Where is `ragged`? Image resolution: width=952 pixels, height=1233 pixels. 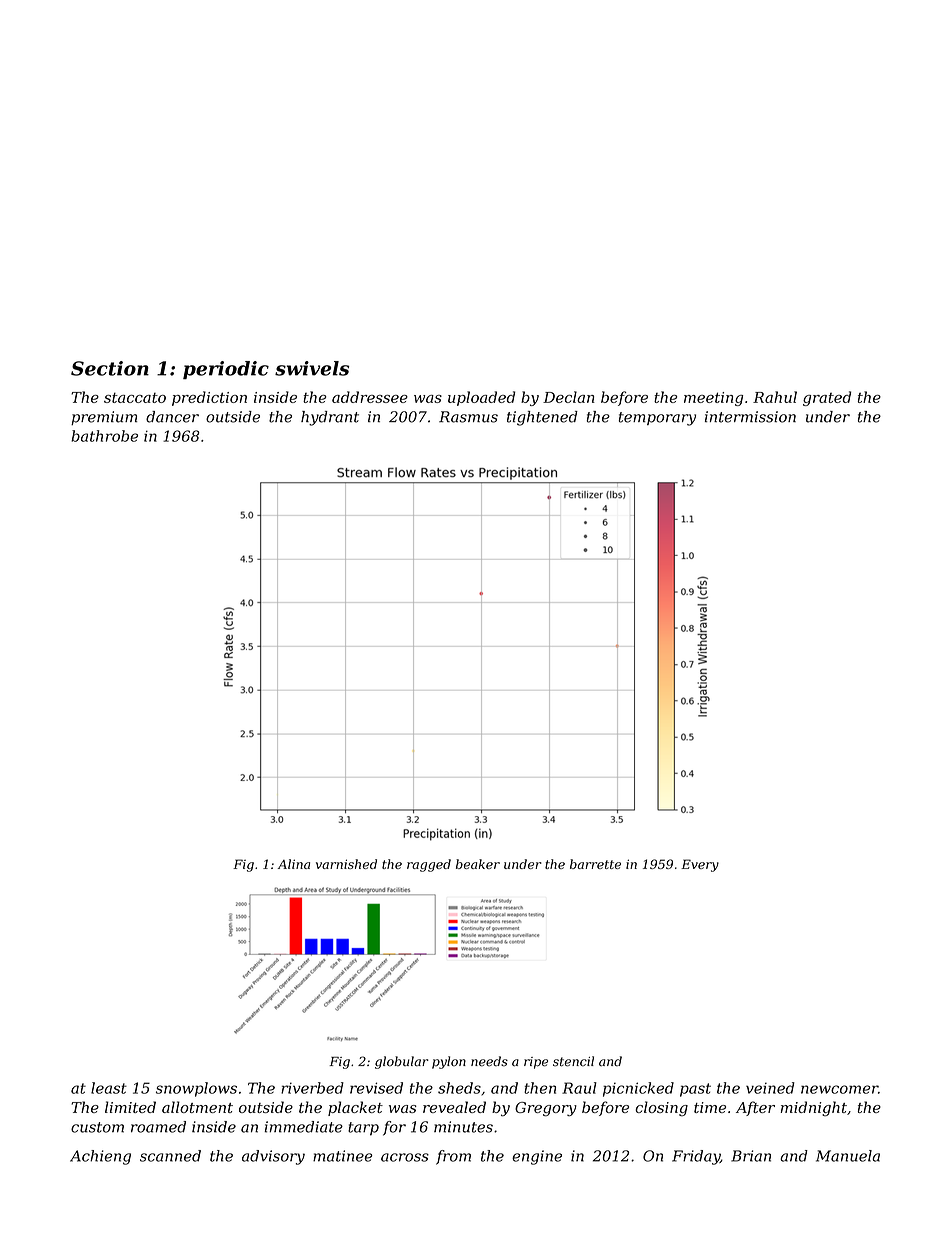
ragged is located at coordinates (429, 865).
